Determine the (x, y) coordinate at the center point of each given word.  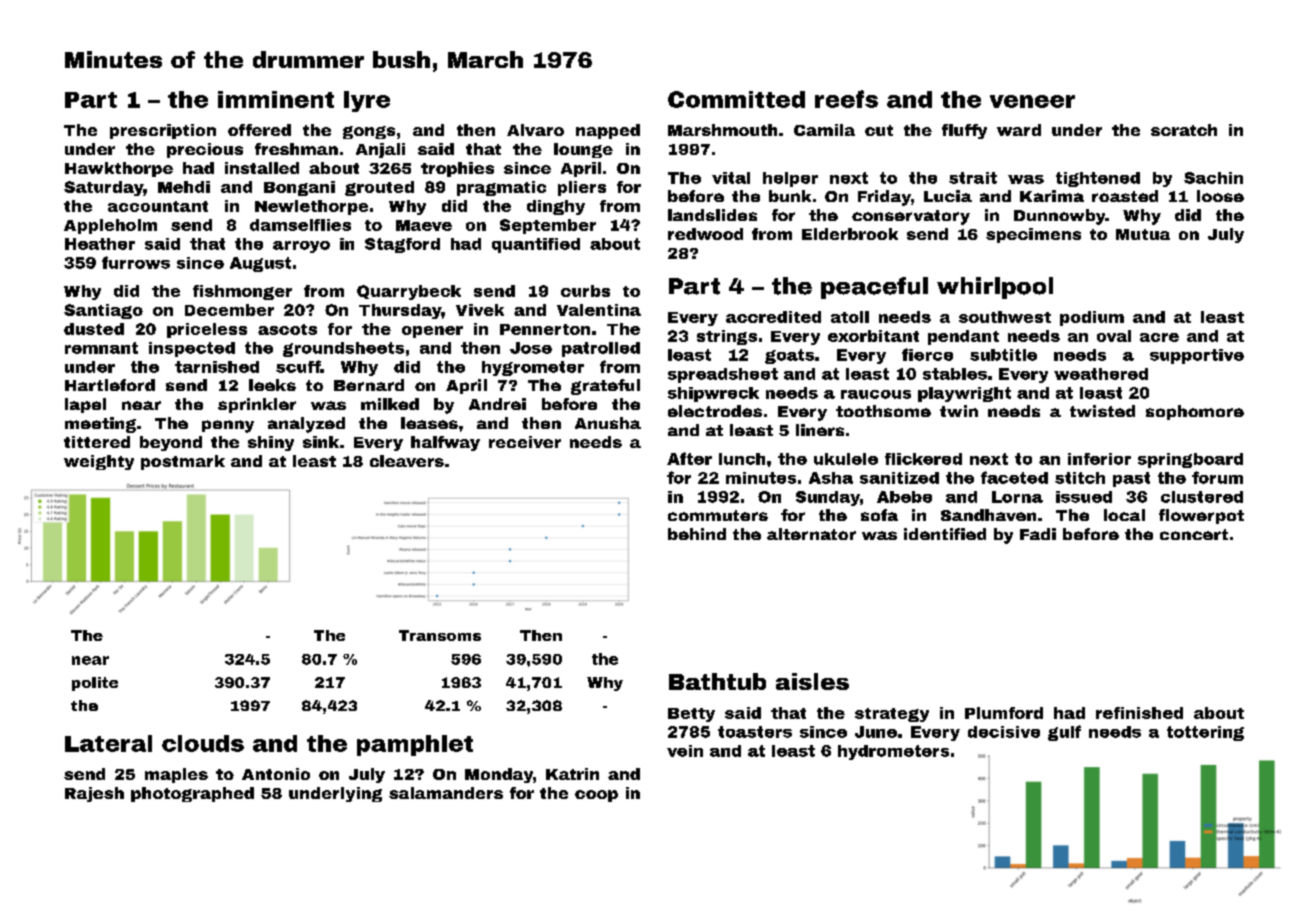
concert (1194, 534)
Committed (736, 99)
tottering (1205, 733)
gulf (1064, 733)
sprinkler (257, 405)
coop (596, 796)
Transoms (440, 635)
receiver (525, 442)
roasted (1125, 196)
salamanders (446, 793)
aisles (812, 681)
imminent (276, 99)
